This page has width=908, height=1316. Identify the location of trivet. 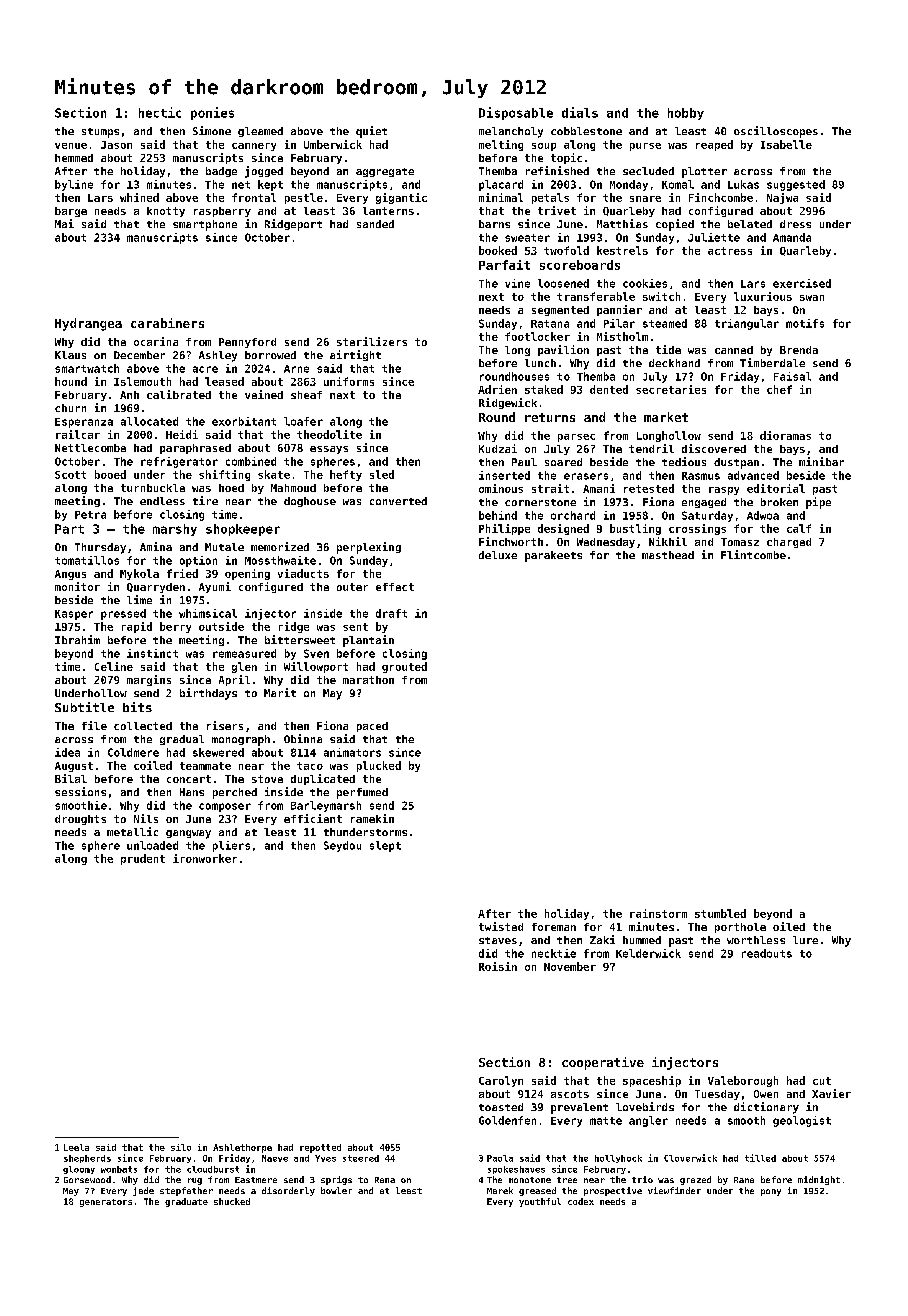
(557, 210).
